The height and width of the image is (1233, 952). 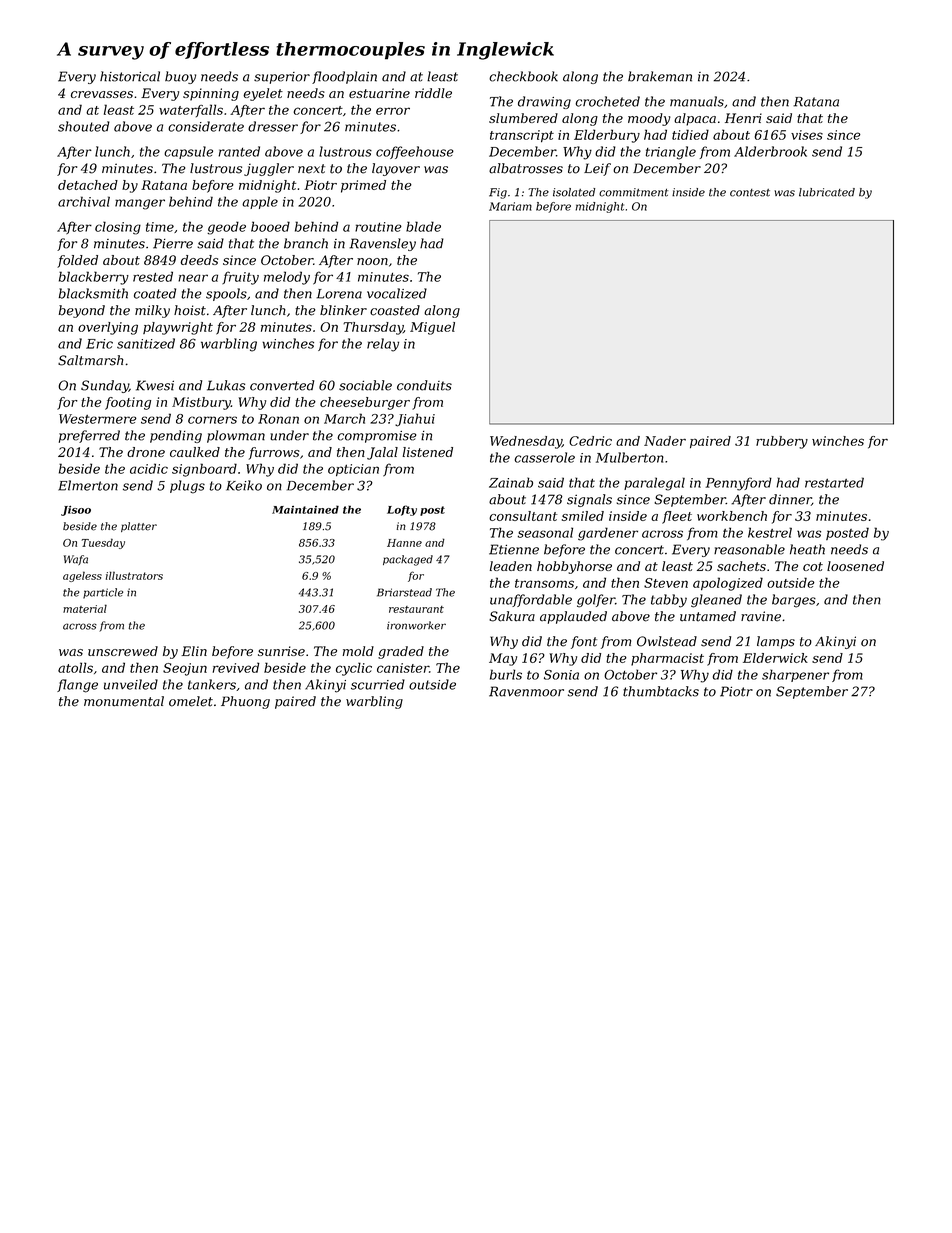 I want to click on Hanne, so click(x=404, y=543).
